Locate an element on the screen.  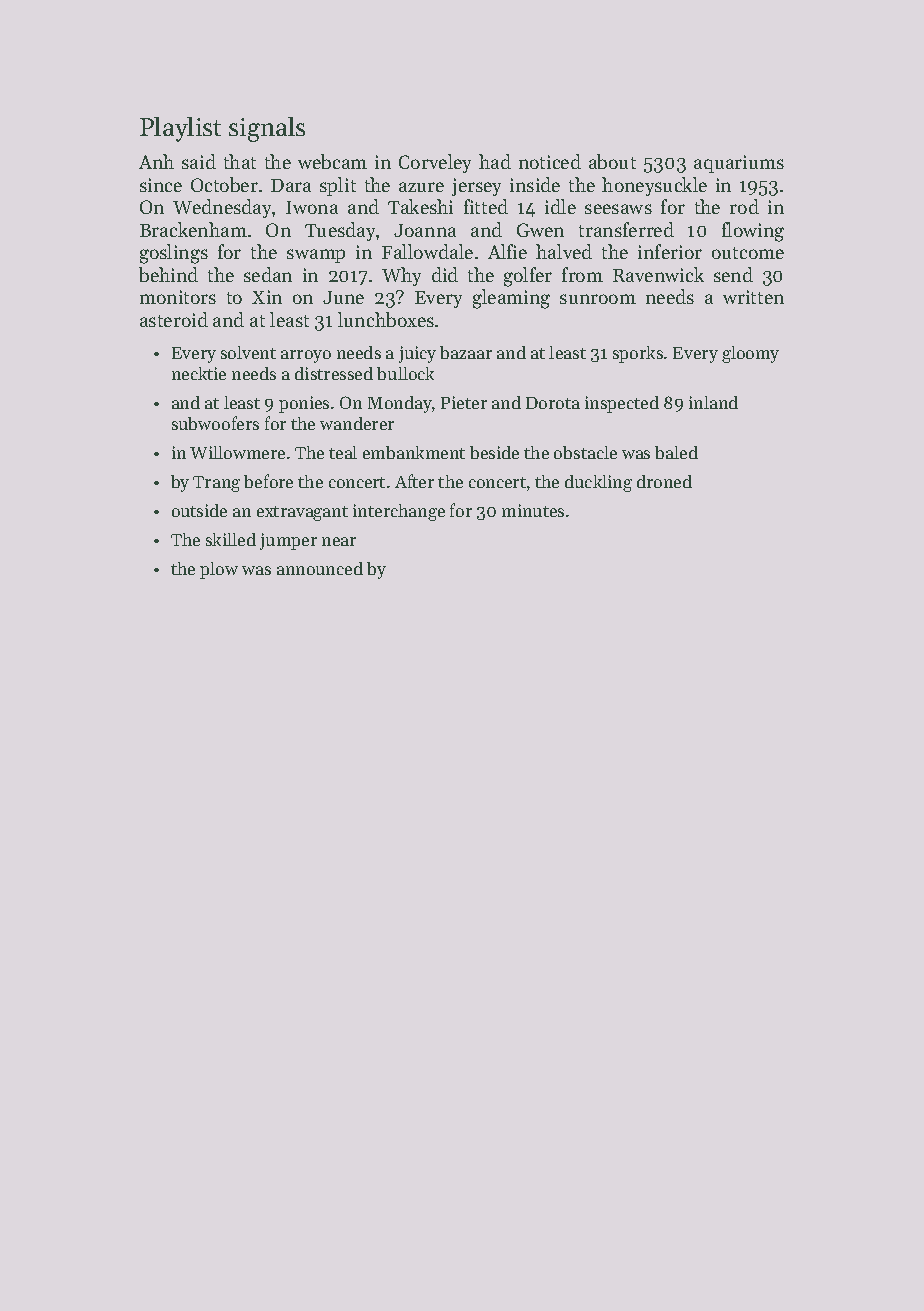
Ravenwick is located at coordinates (658, 274).
